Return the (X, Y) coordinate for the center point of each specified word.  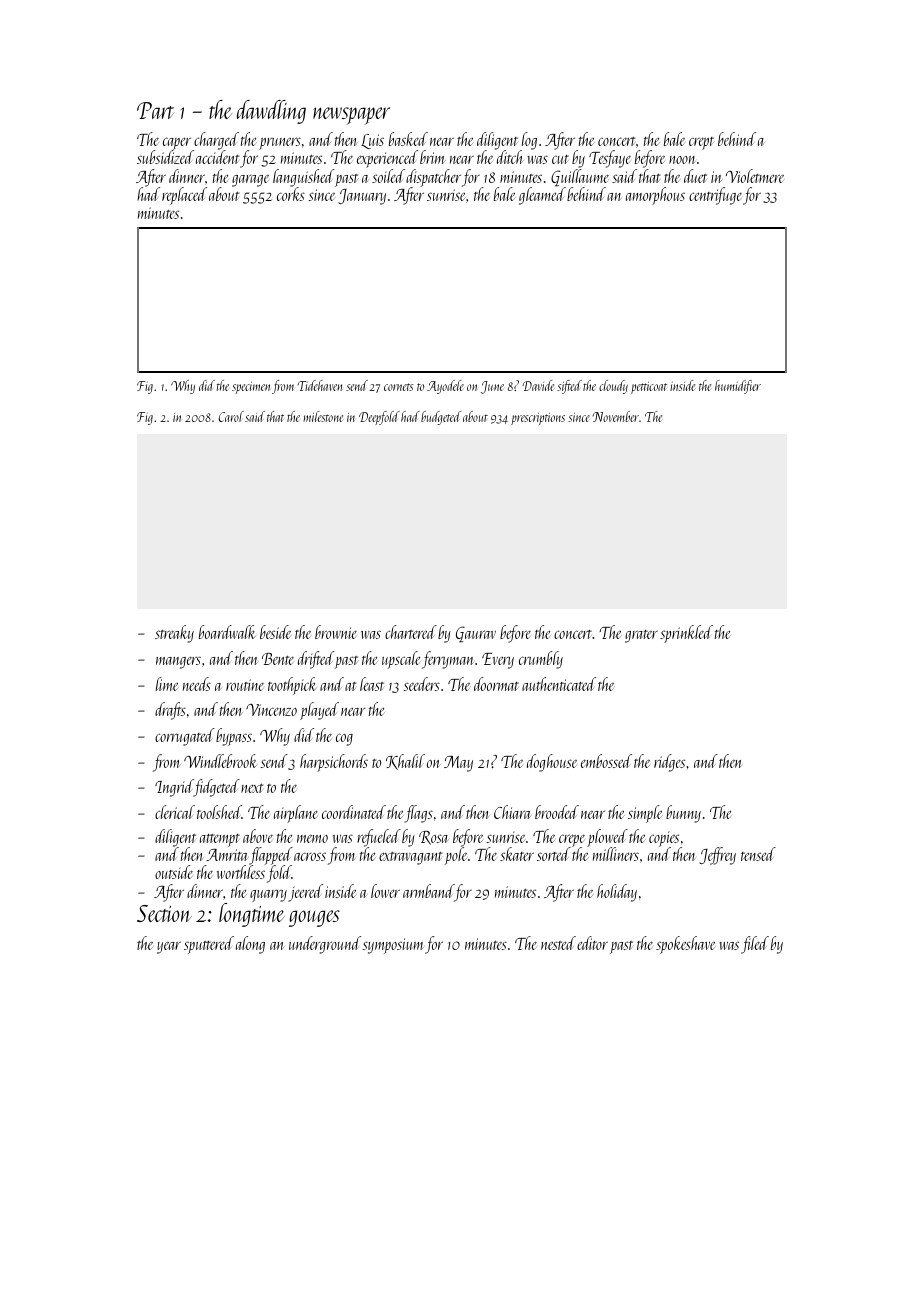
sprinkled (686, 634)
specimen (251, 388)
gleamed (542, 196)
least (372, 684)
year (169, 947)
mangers (178, 662)
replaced (184, 196)
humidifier (738, 387)
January (362, 197)
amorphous (655, 196)
